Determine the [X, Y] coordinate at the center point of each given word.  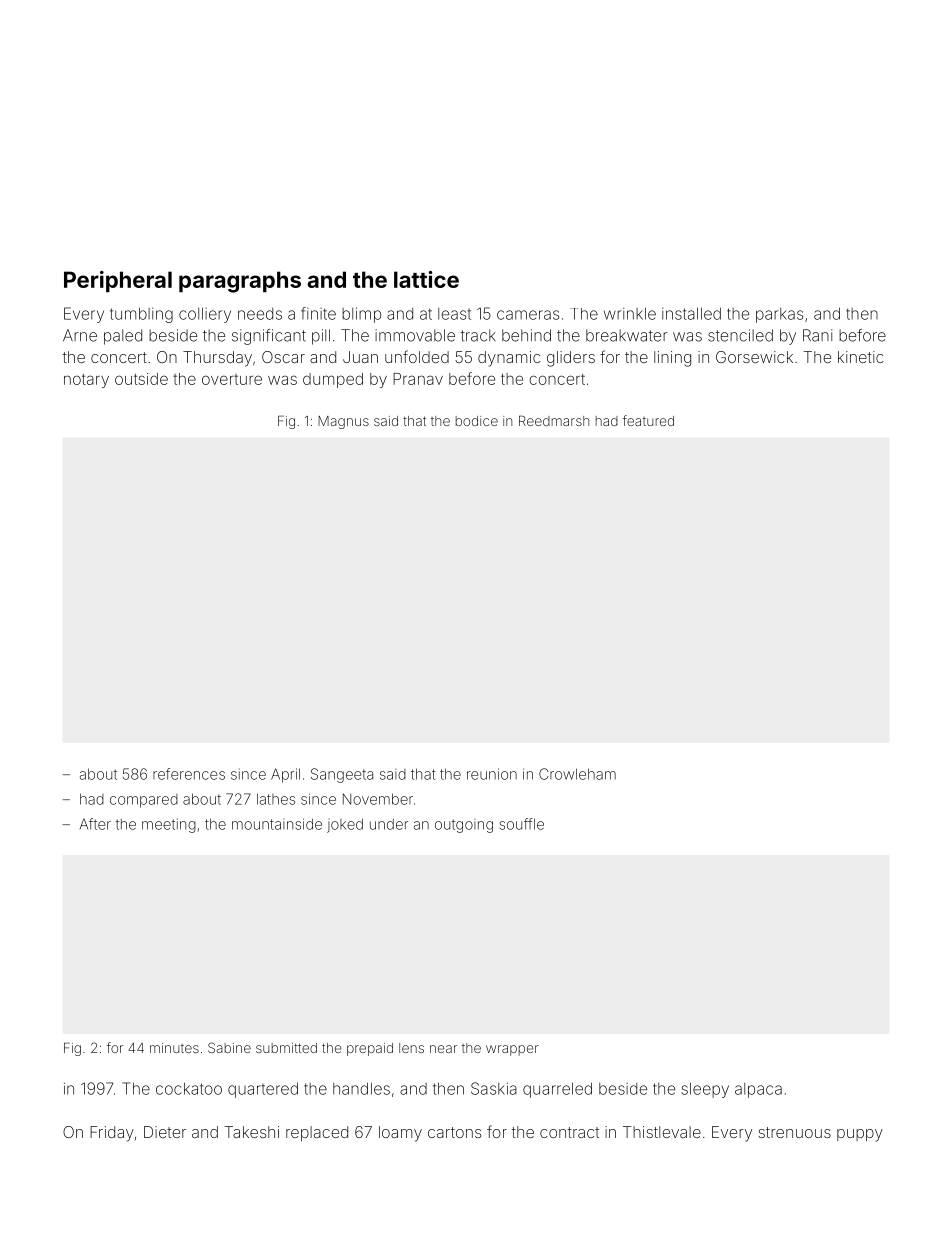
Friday [112, 1134]
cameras [528, 315]
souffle [521, 824]
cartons [454, 1132]
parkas [779, 315]
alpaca [758, 1090]
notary [86, 381]
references [189, 774]
